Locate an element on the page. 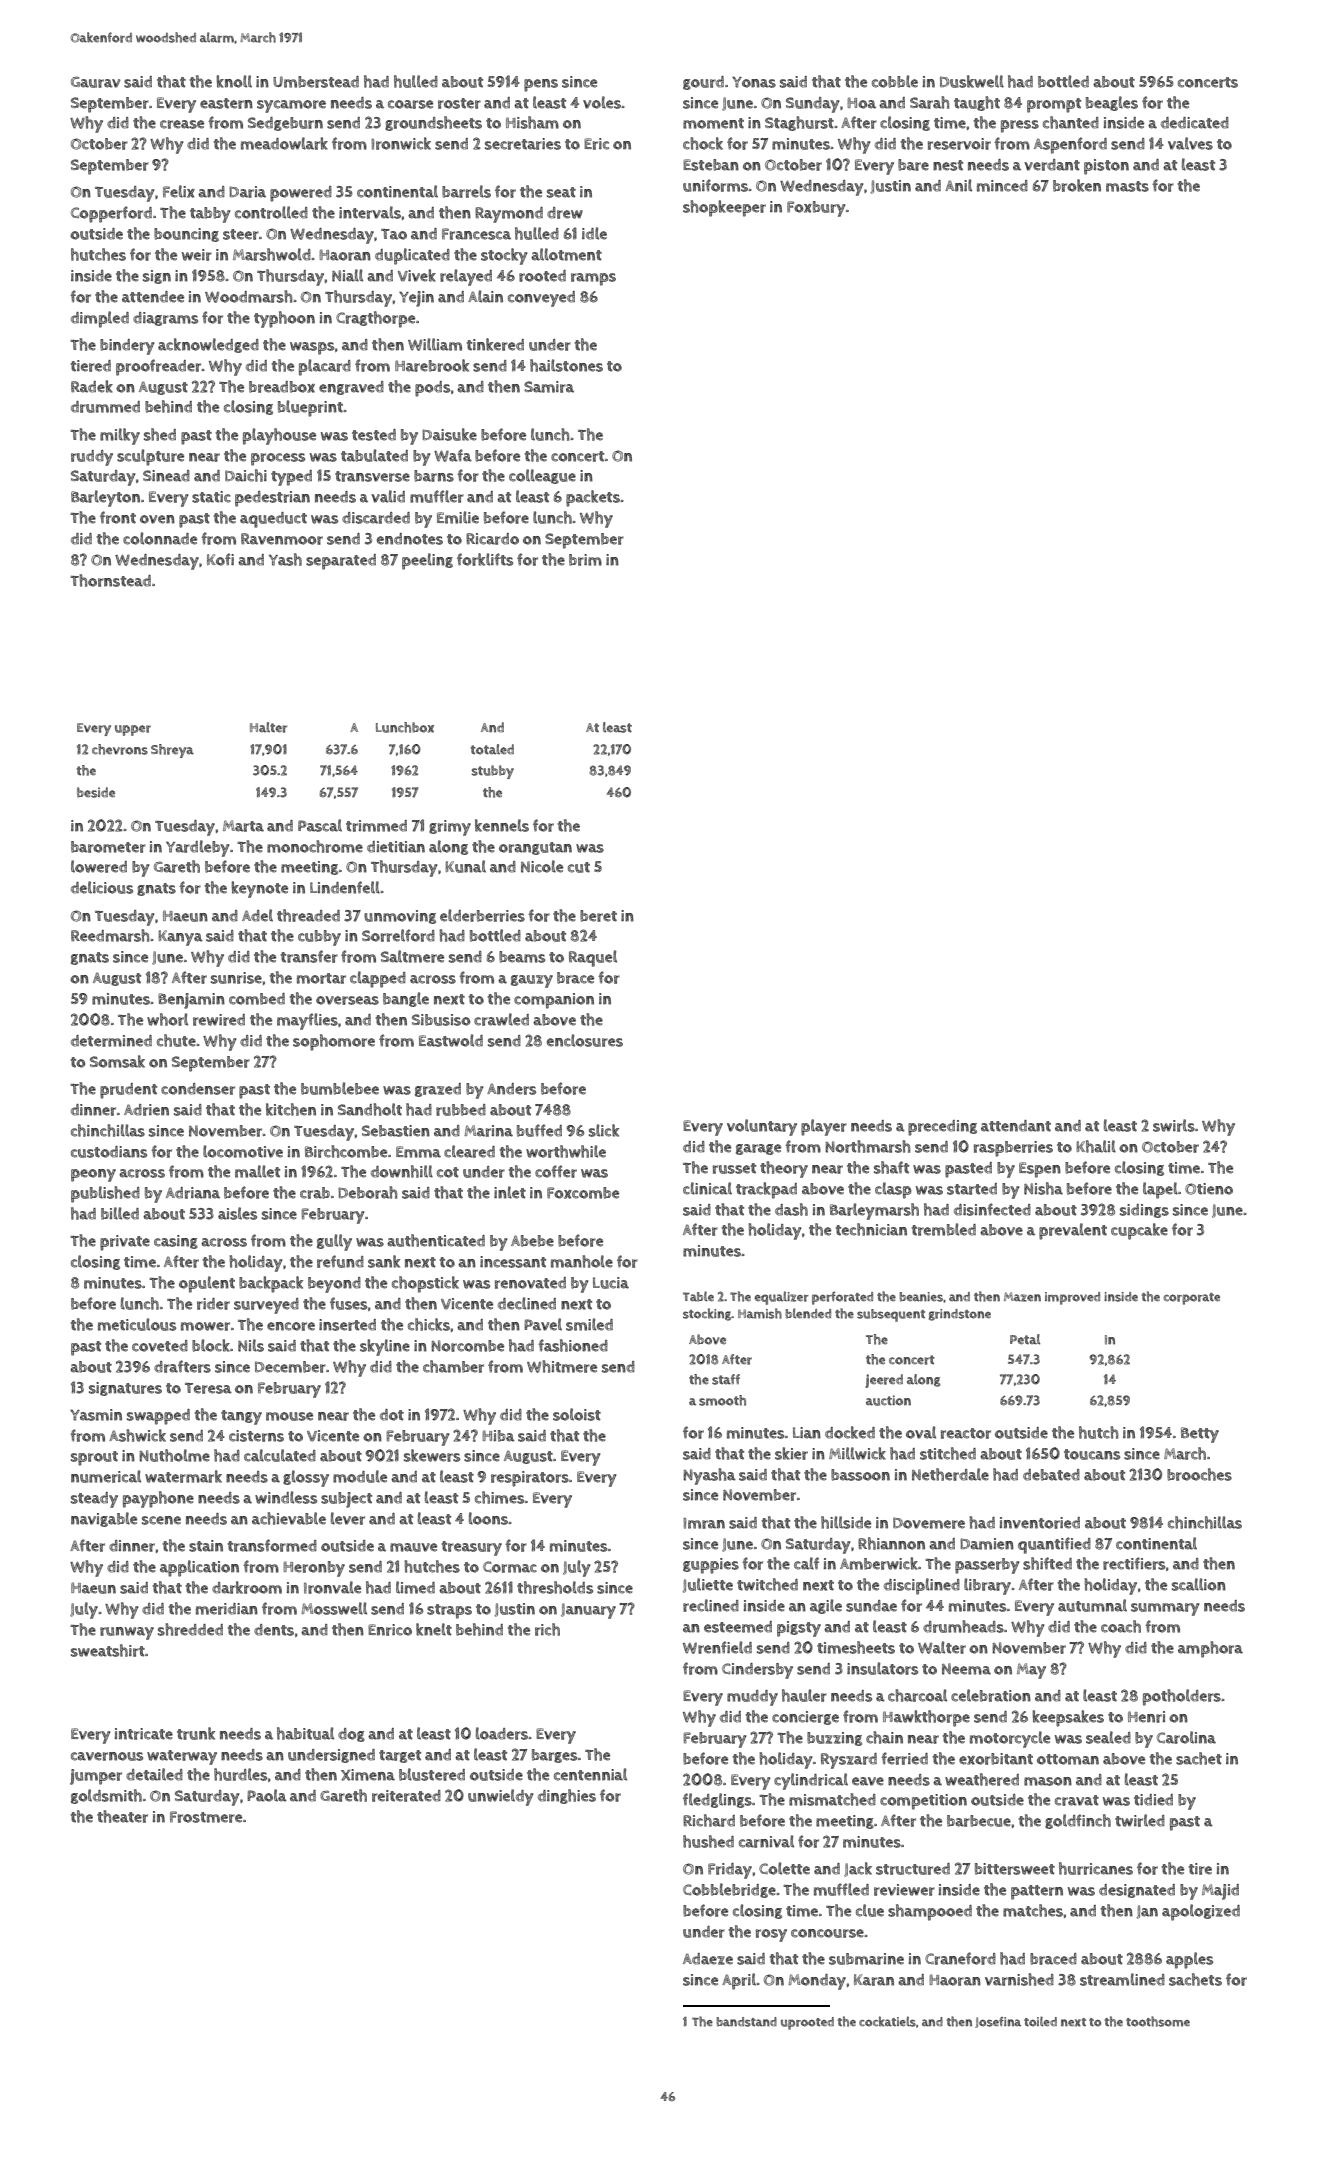 This document has height=2176, width=1321. brim is located at coordinates (585, 560).
